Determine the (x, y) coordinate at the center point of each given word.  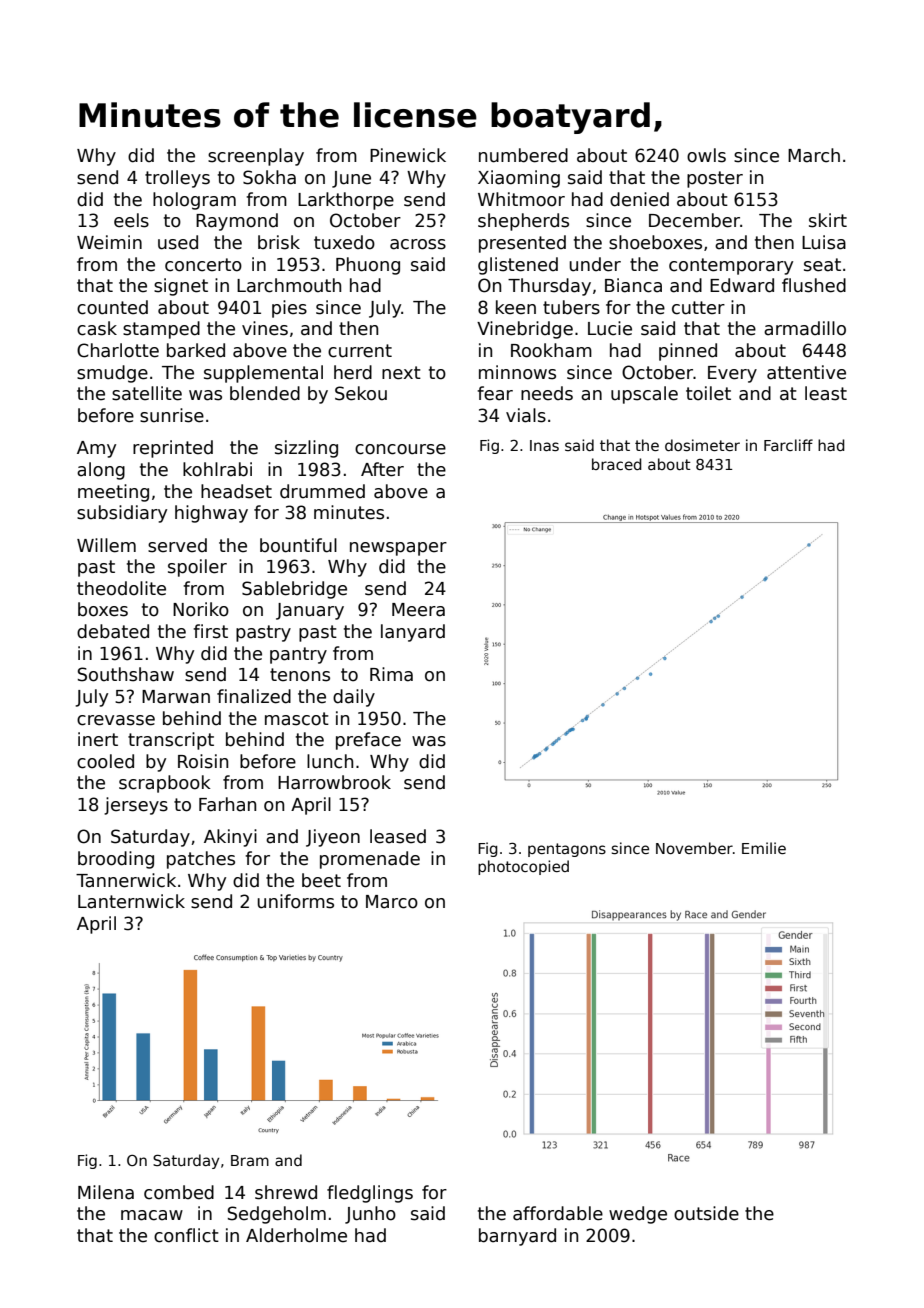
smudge (112, 374)
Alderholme (296, 1235)
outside (706, 1213)
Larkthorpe (346, 201)
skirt (828, 220)
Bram (250, 1160)
